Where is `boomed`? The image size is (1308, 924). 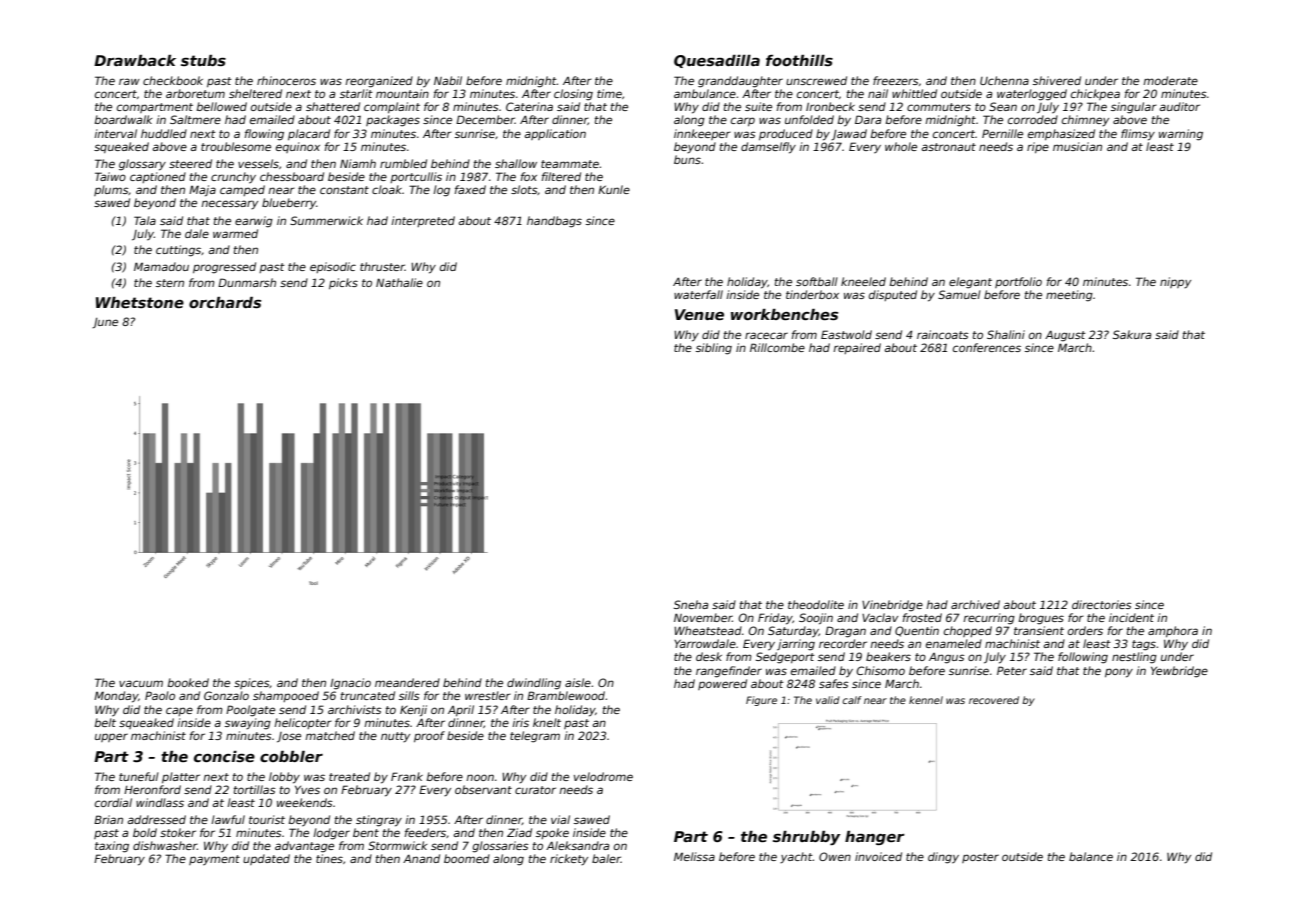
boomed is located at coordinates (467, 858).
